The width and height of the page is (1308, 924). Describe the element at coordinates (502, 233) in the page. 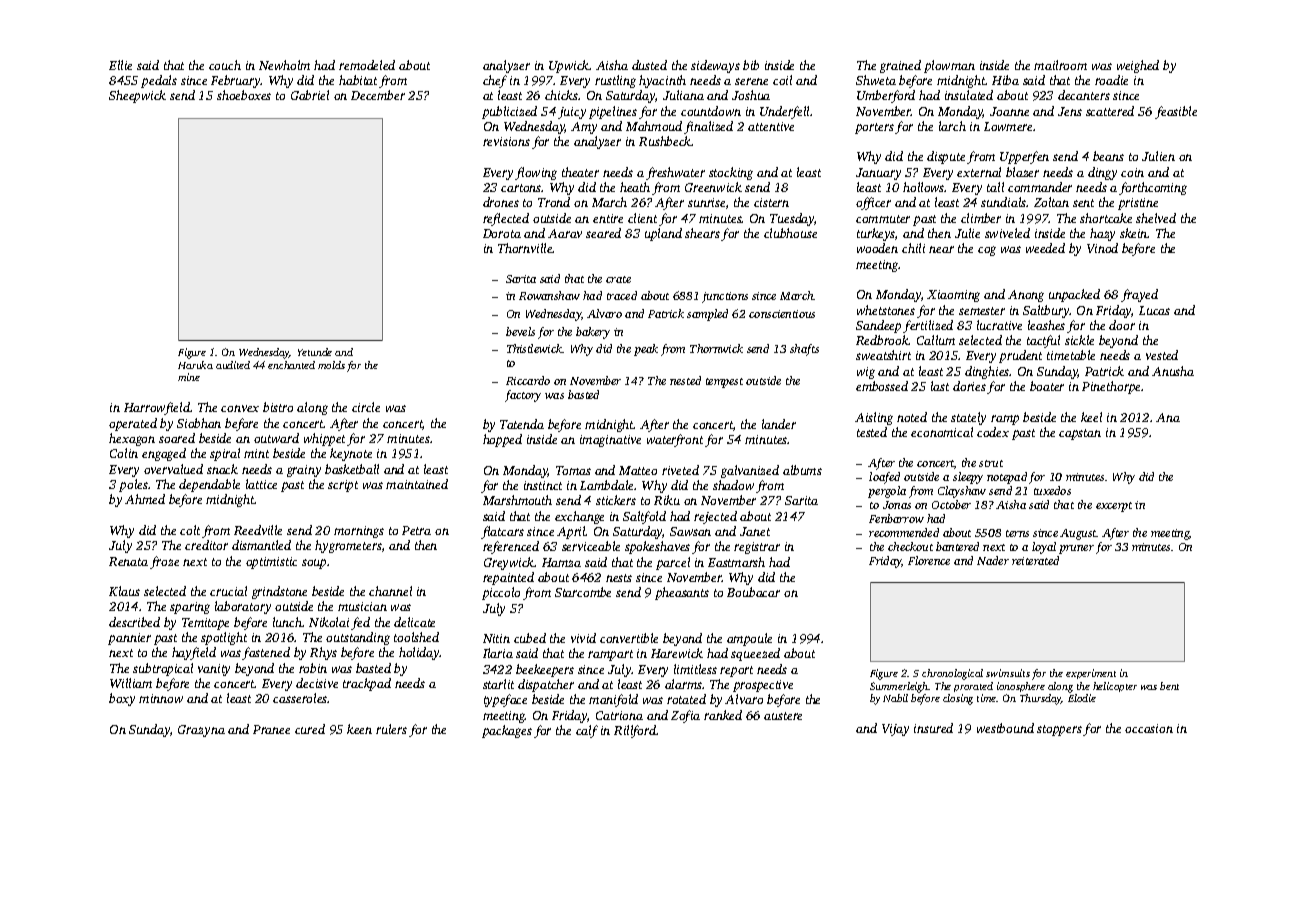

I see `Dorota` at that location.
